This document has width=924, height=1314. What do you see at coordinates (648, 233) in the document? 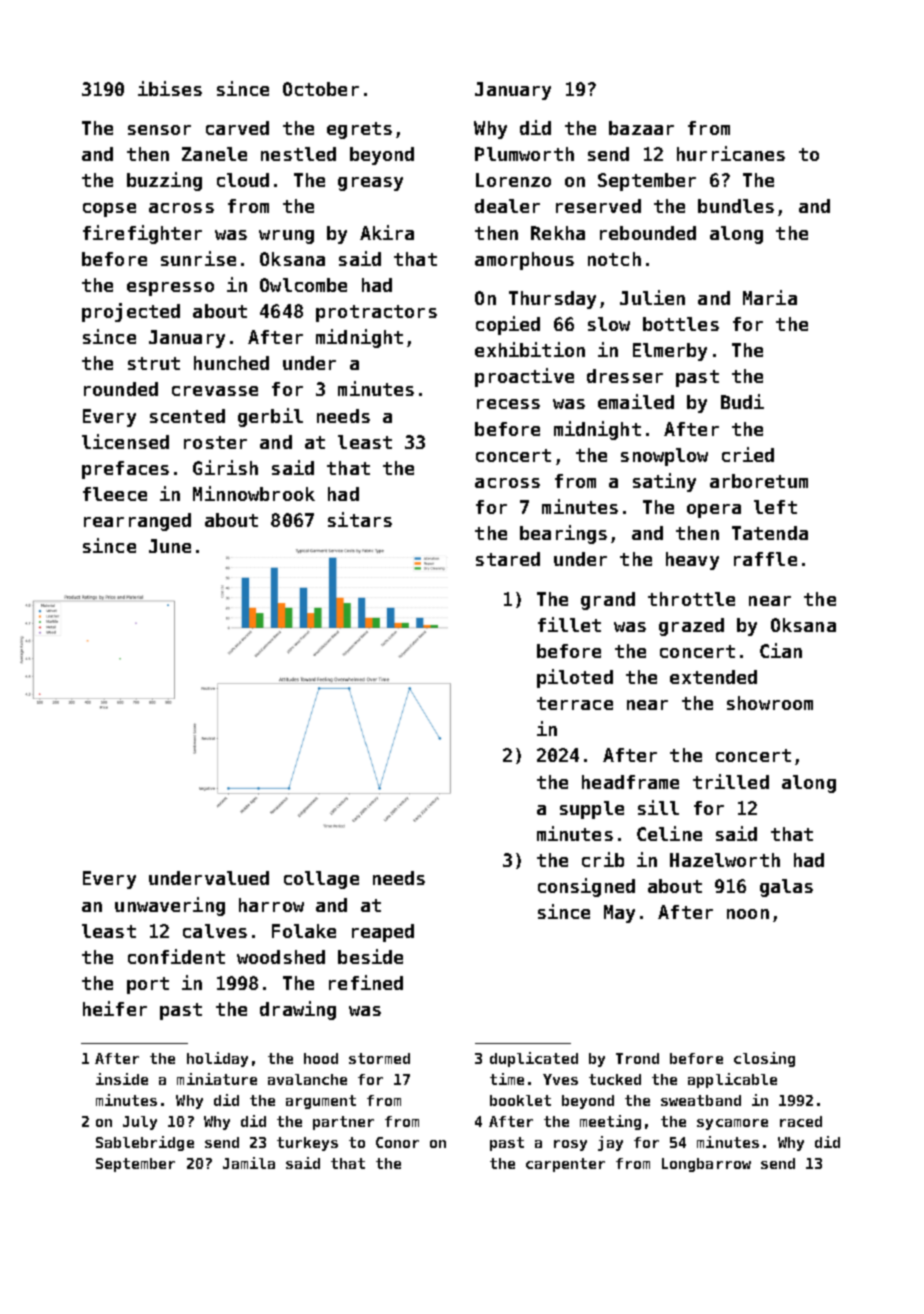
I see `rebounded` at bounding box center [648, 233].
